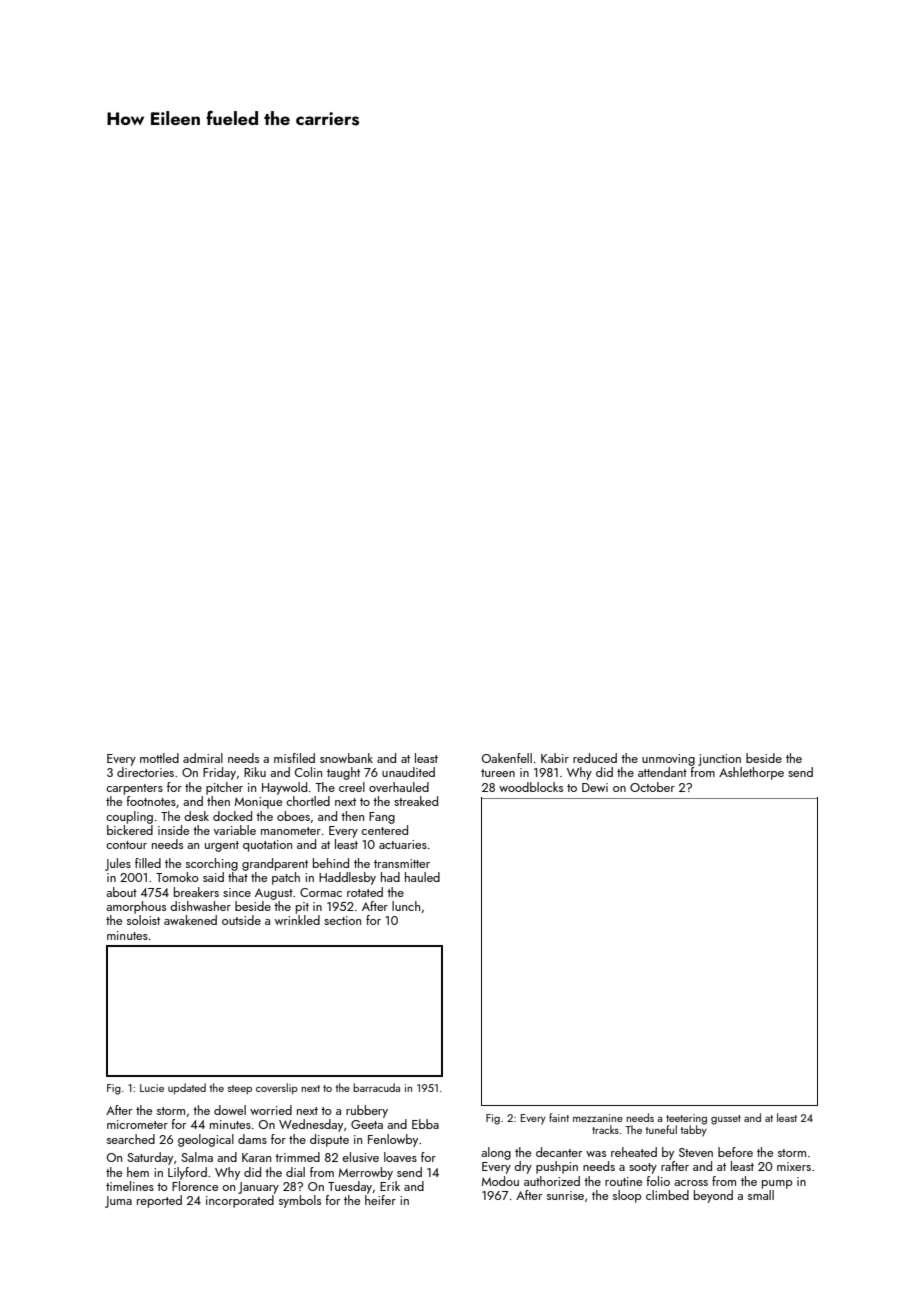  What do you see at coordinates (190, 920) in the page?
I see `awakened` at bounding box center [190, 920].
